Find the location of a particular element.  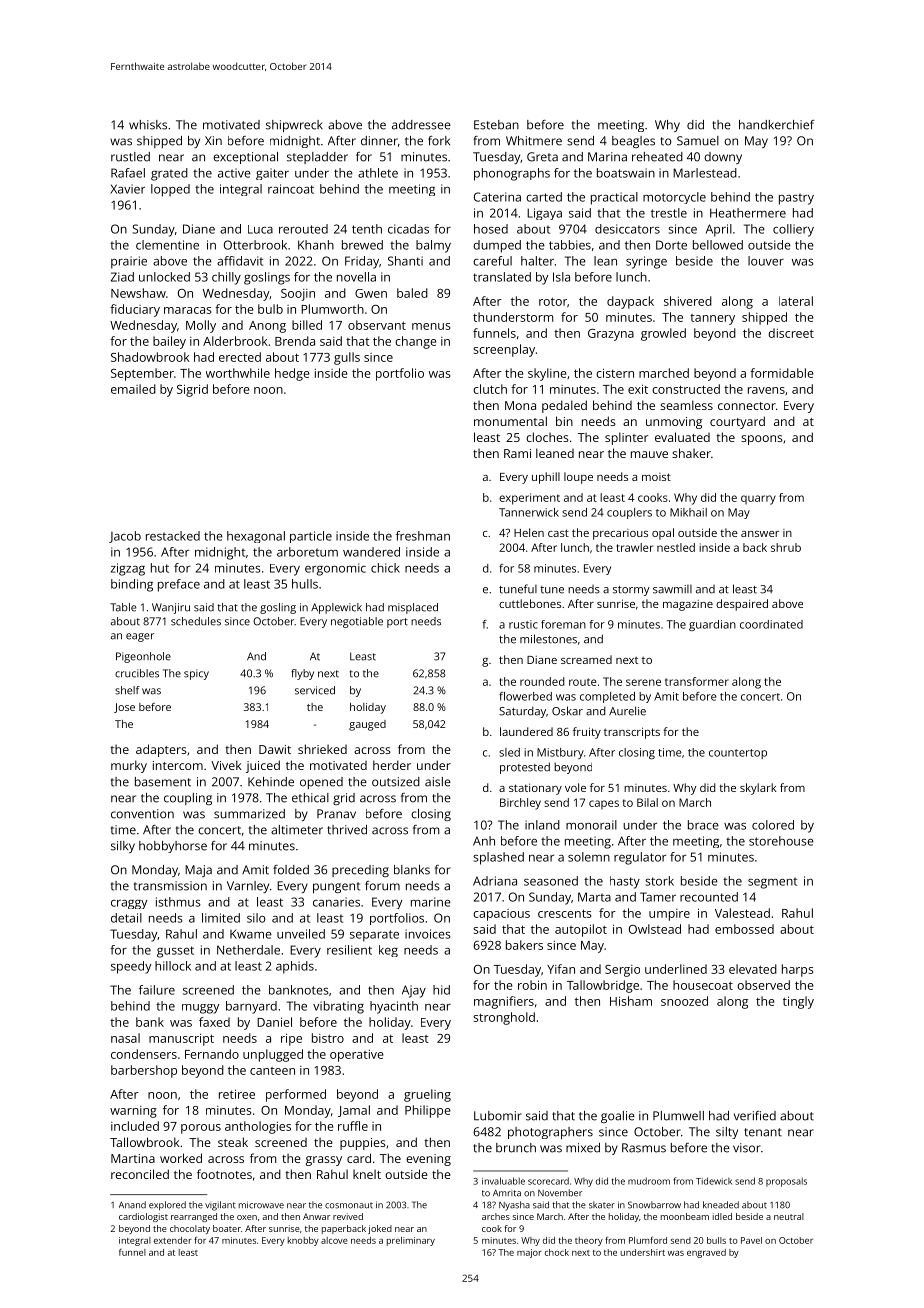

gauged is located at coordinates (367, 725).
